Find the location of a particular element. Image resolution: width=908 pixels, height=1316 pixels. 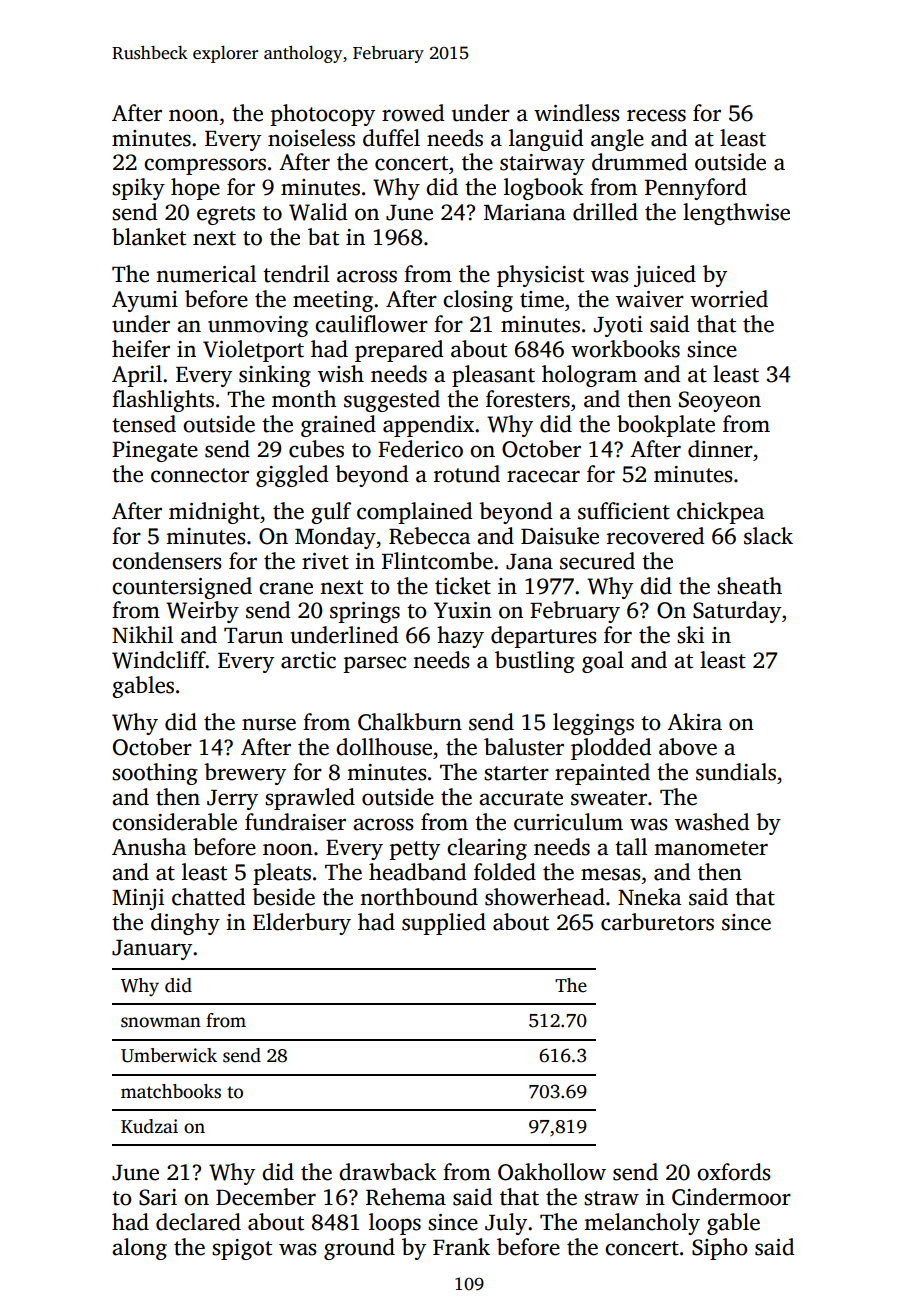

spiky is located at coordinates (138, 189).
